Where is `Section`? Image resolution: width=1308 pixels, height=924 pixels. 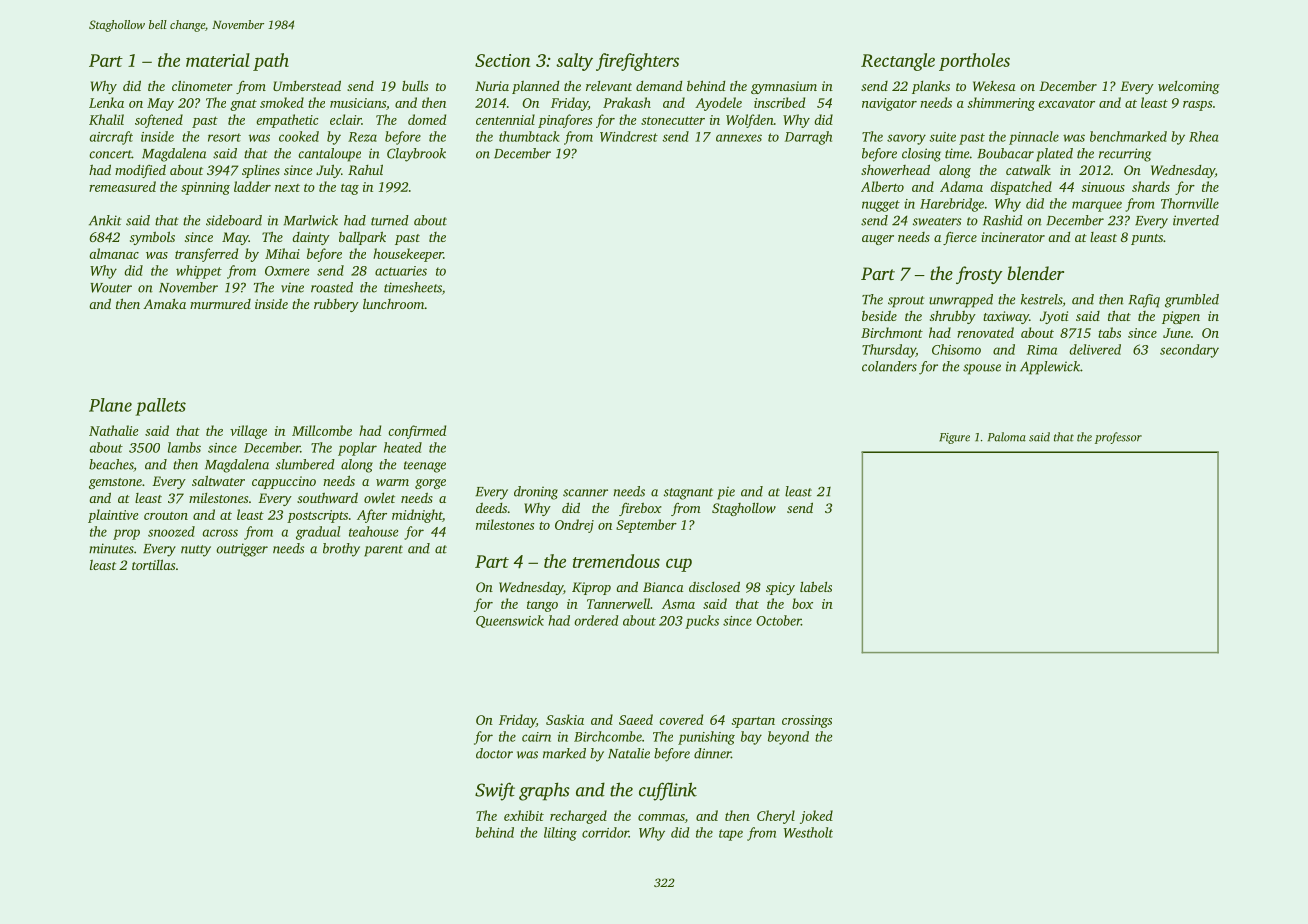
Section is located at coordinates (502, 60).
